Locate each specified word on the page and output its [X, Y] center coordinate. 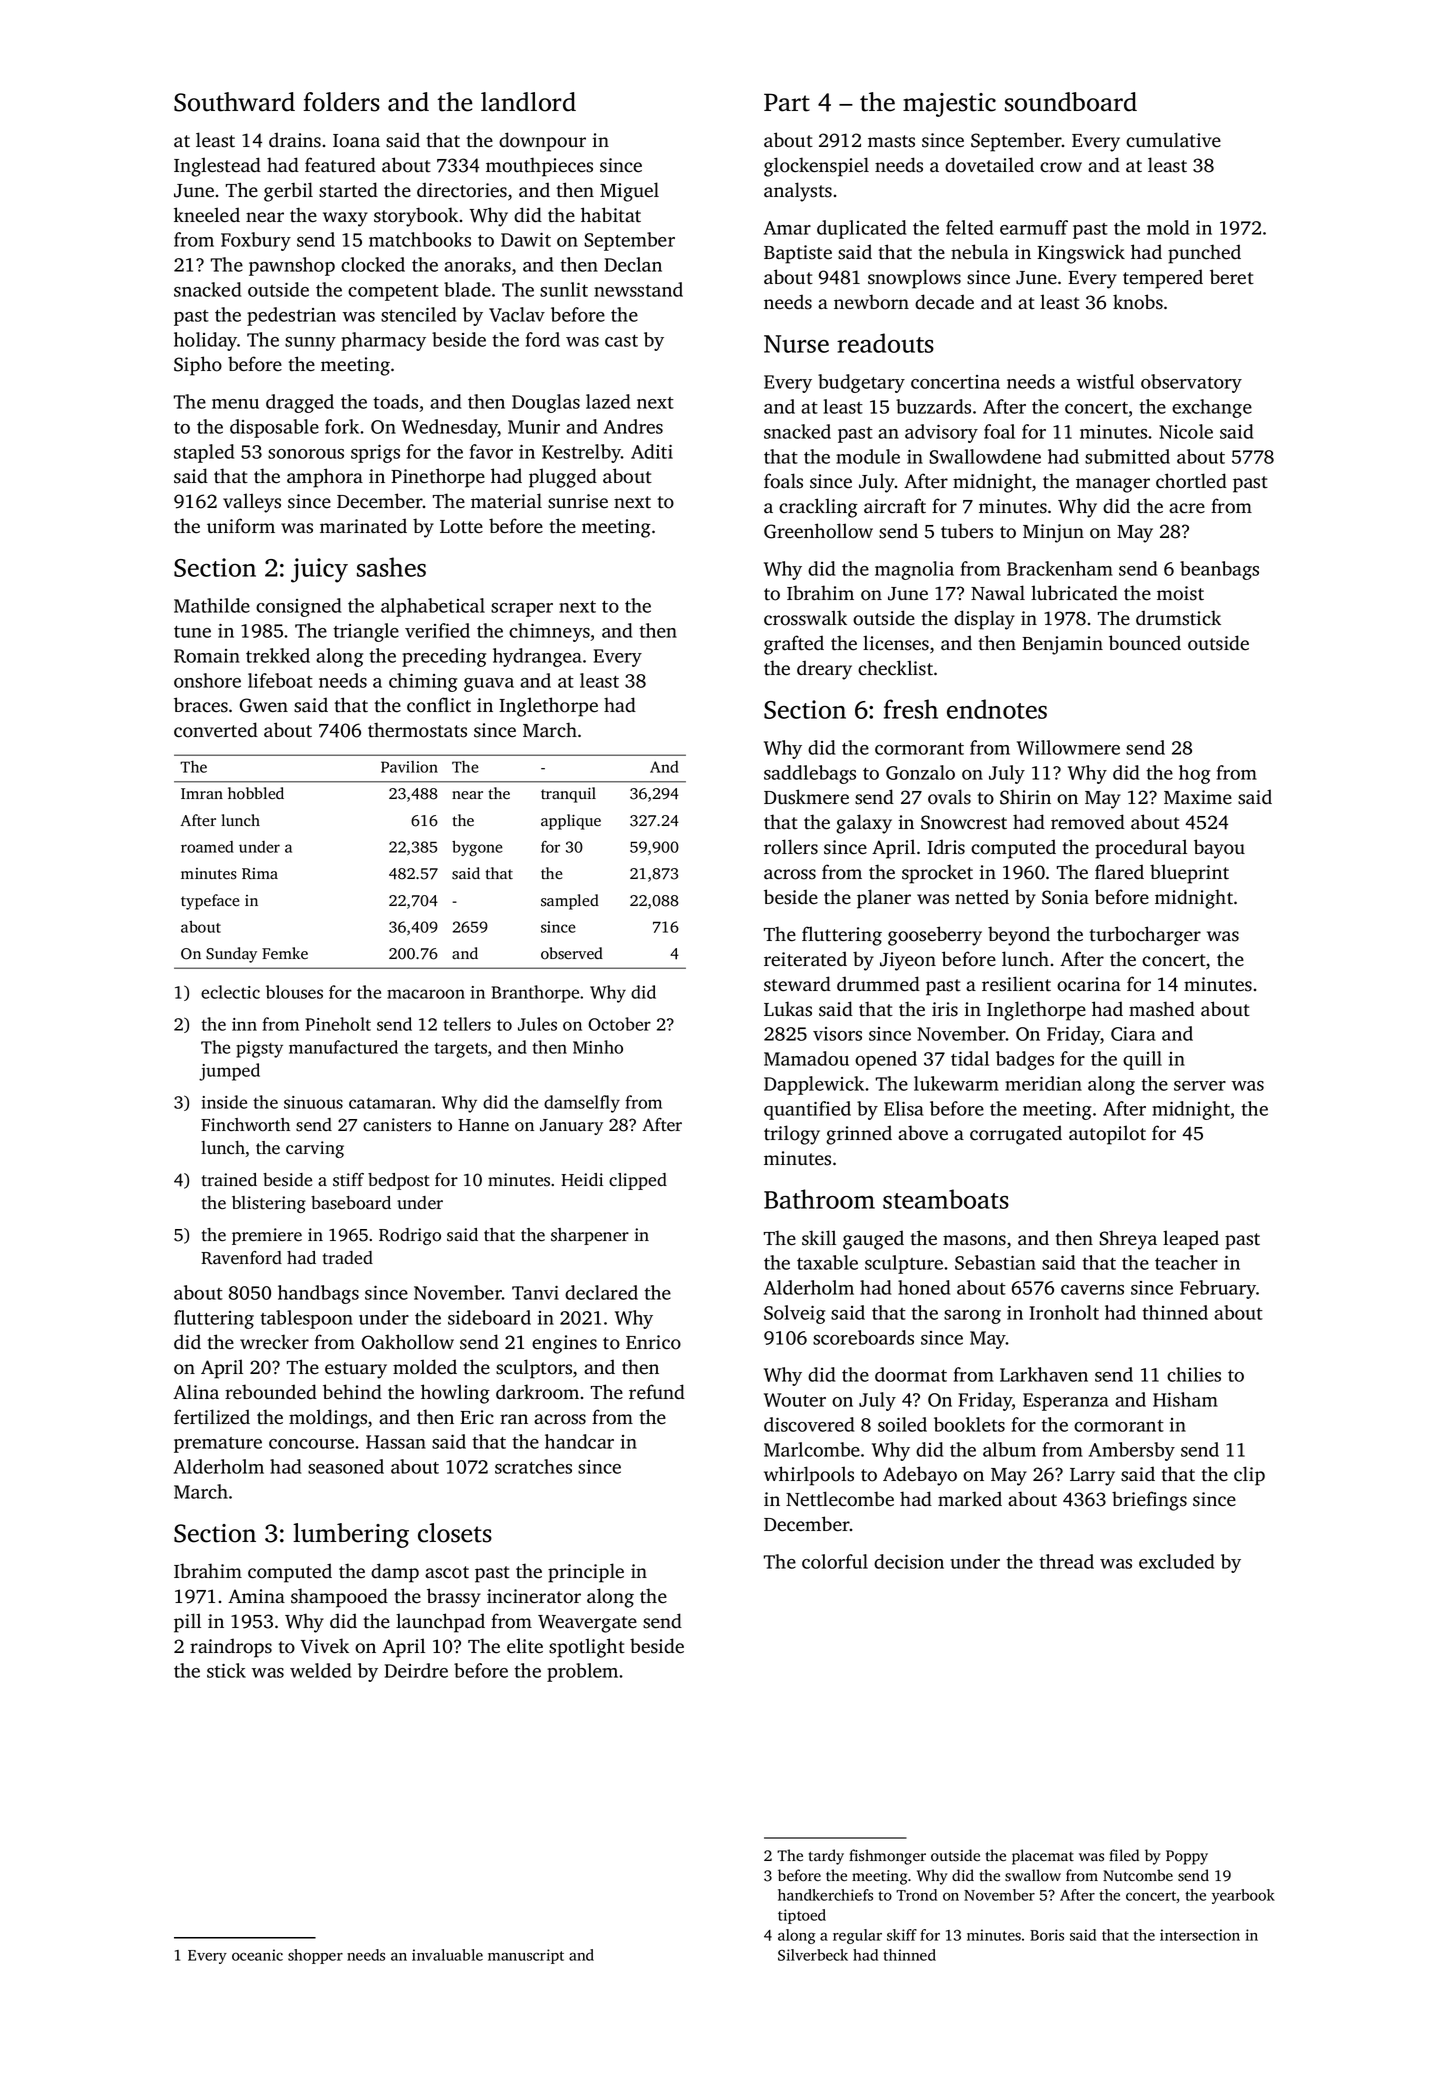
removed [1088, 822]
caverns [1092, 1290]
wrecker [274, 1342]
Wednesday [450, 428]
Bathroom [819, 1199]
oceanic [257, 1955]
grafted [794, 645]
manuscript [526, 1956]
